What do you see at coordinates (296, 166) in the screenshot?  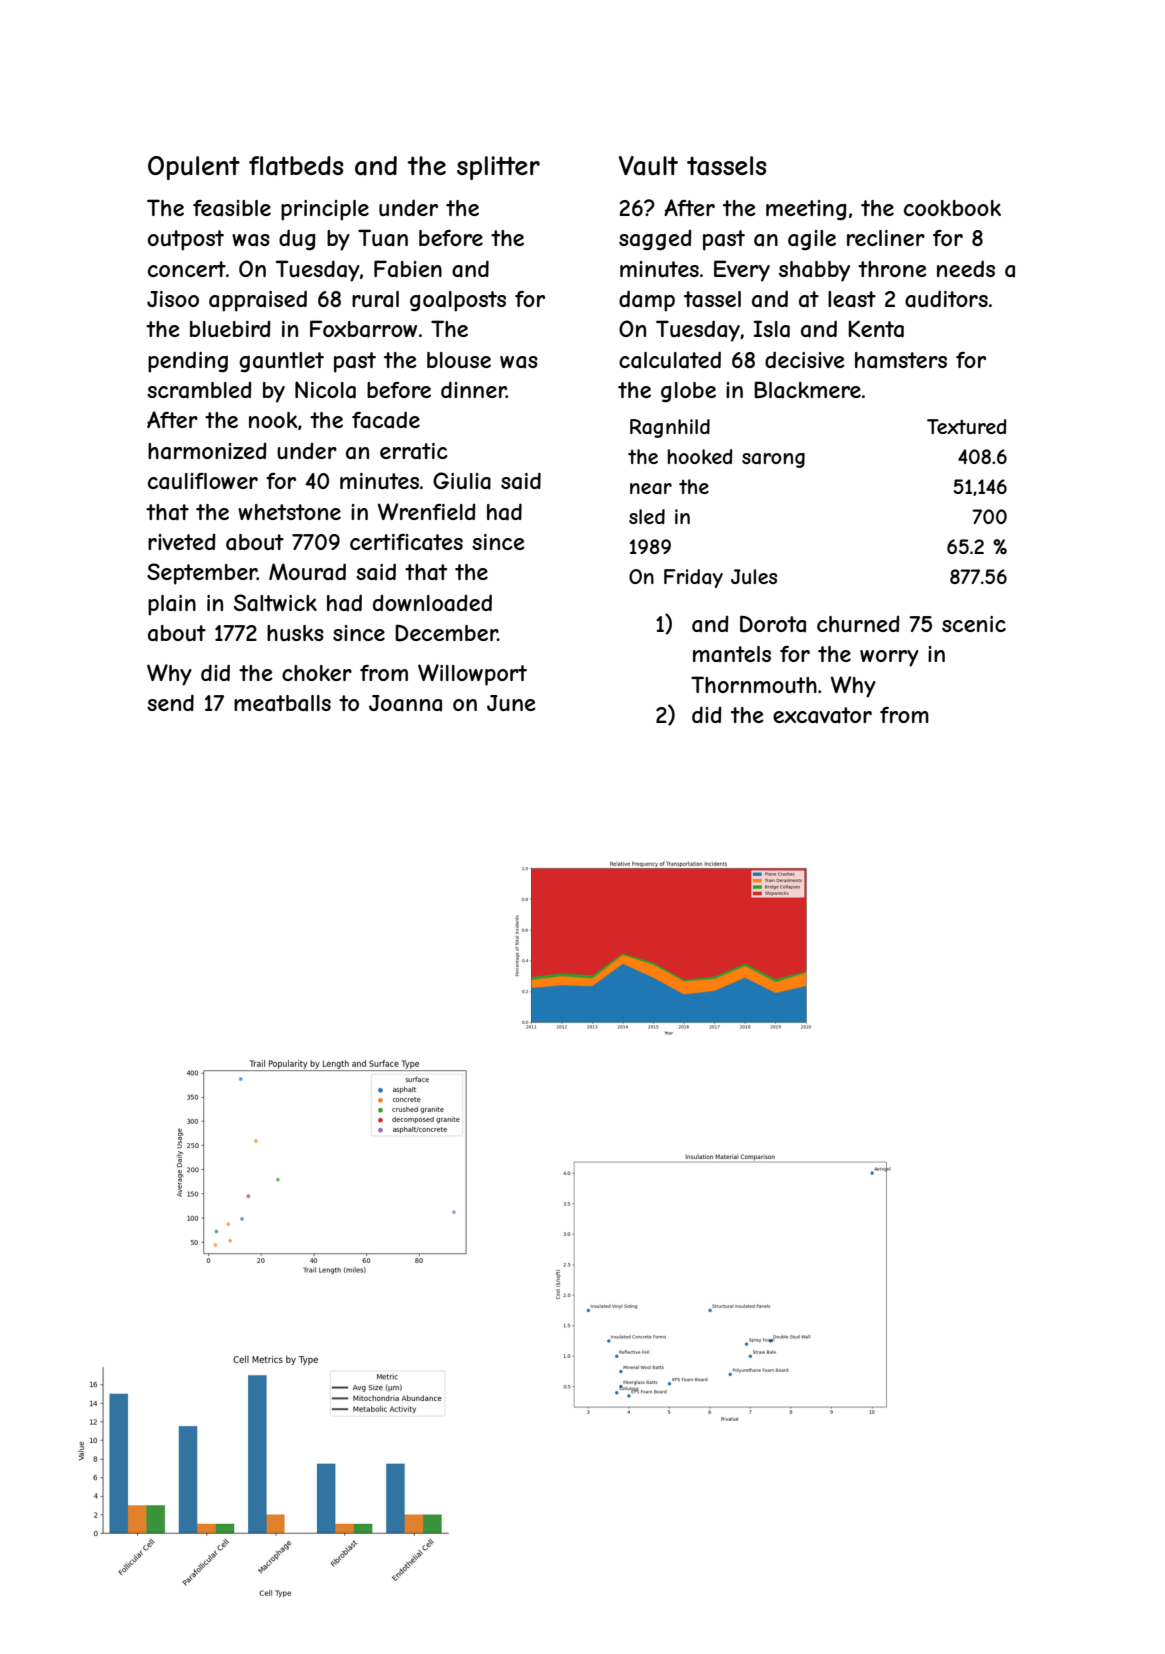 I see `flatbeds` at bounding box center [296, 166].
